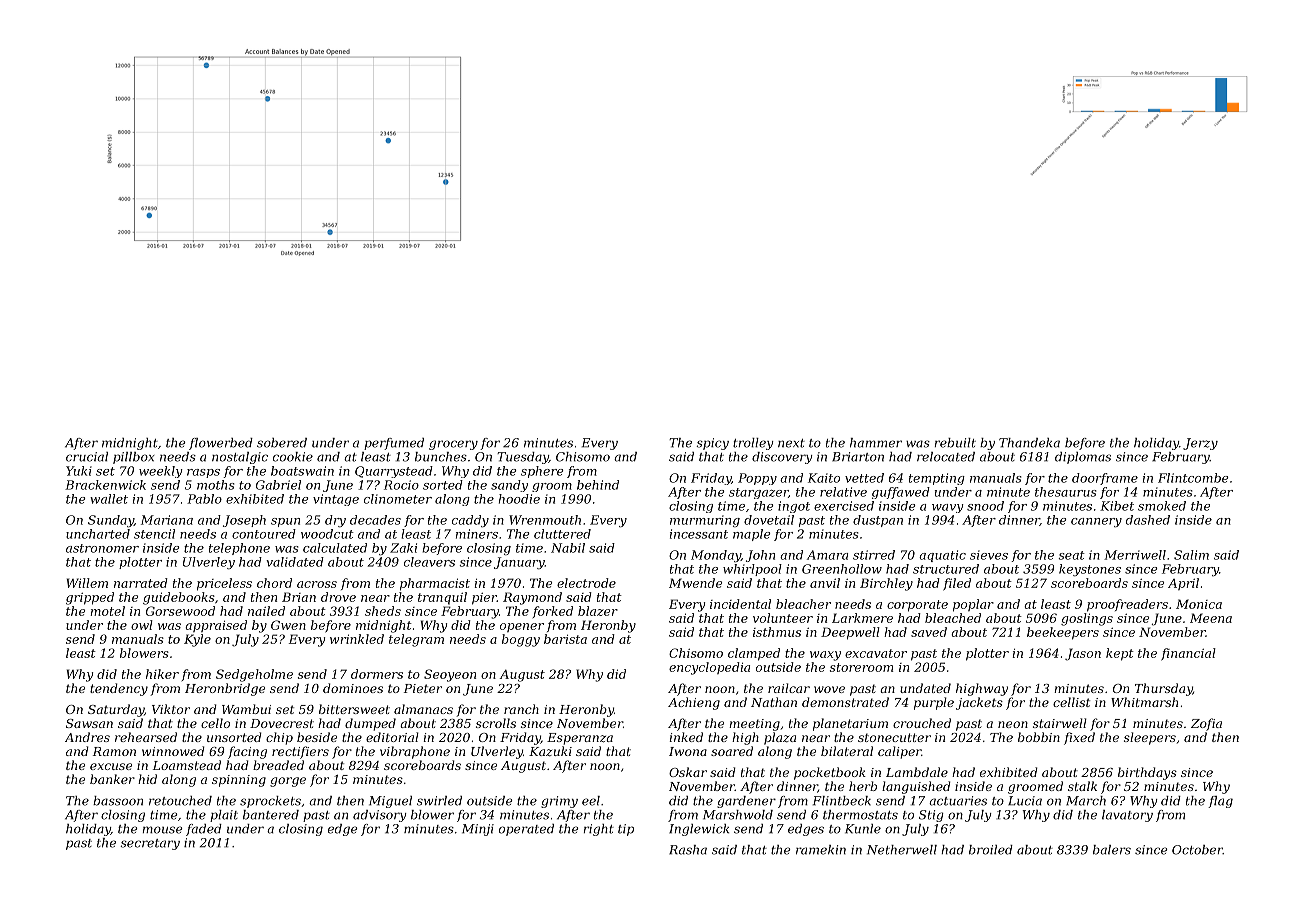  What do you see at coordinates (738, 815) in the screenshot?
I see `Marshwold` at bounding box center [738, 815].
